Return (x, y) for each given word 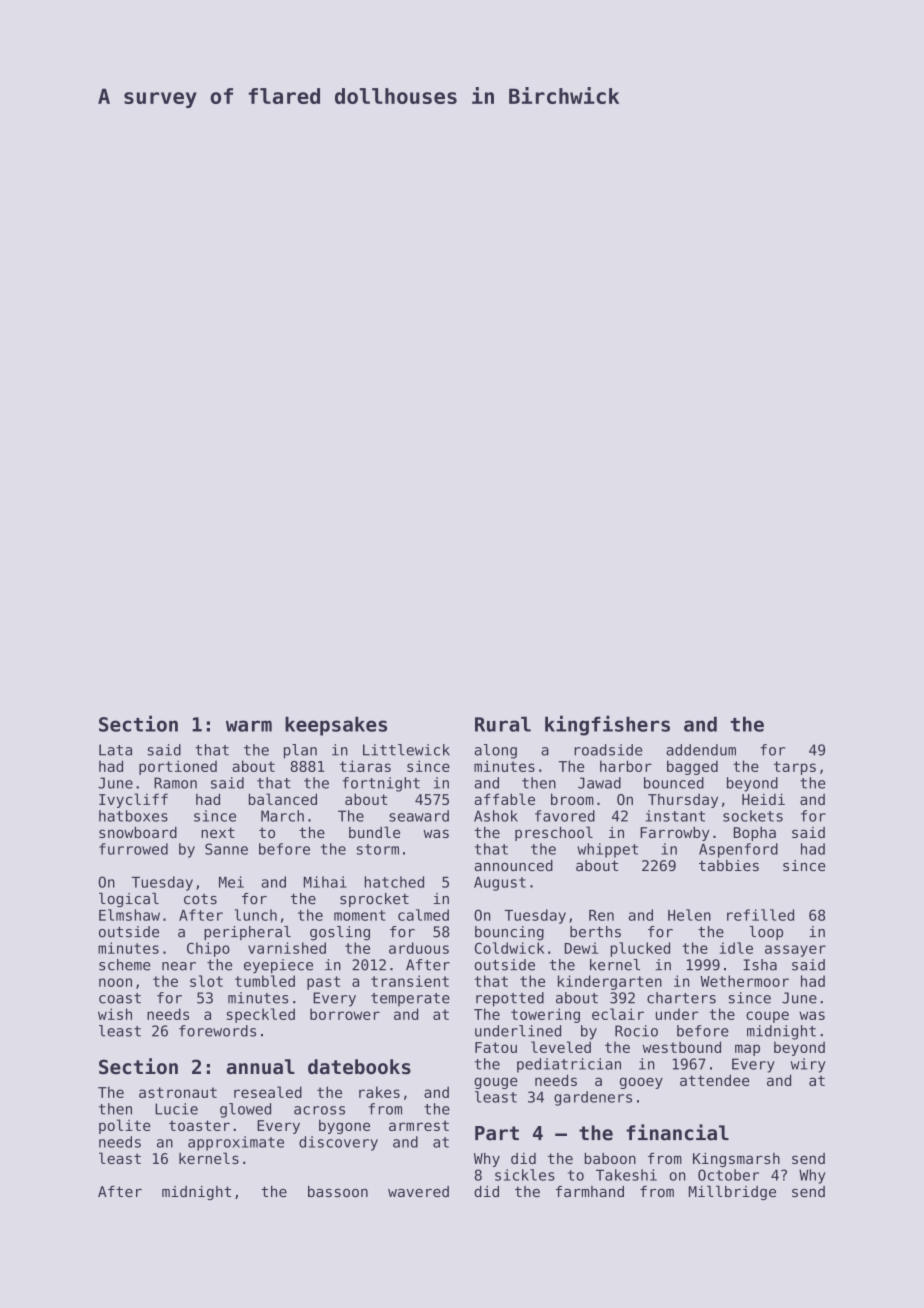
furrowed (133, 849)
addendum (701, 750)
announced (514, 865)
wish (115, 1014)
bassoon (338, 1191)
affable (505, 799)
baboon (610, 1158)
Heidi (763, 799)
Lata (115, 750)
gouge (496, 1083)
